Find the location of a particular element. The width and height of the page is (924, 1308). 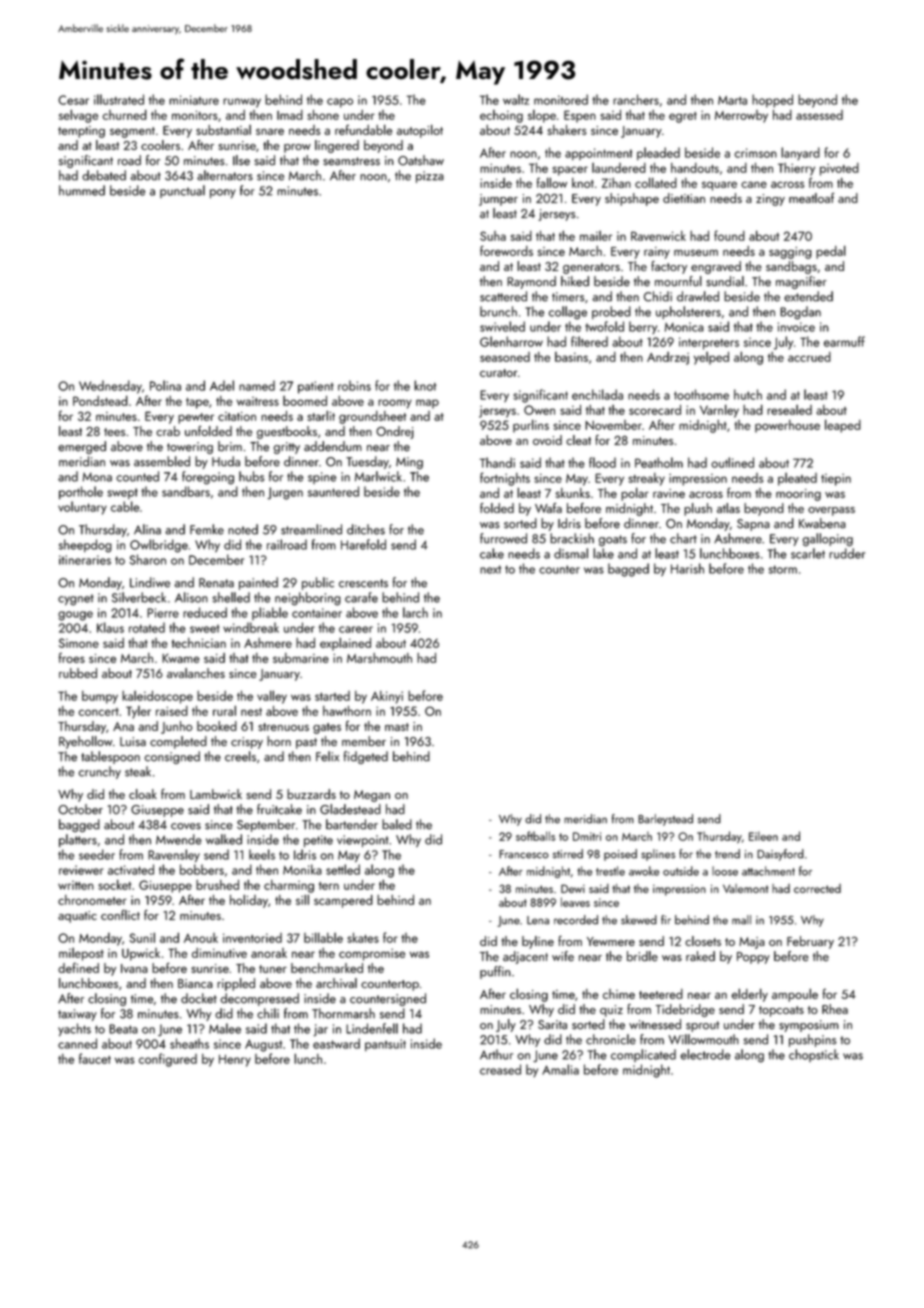

Klaus is located at coordinates (110, 627).
